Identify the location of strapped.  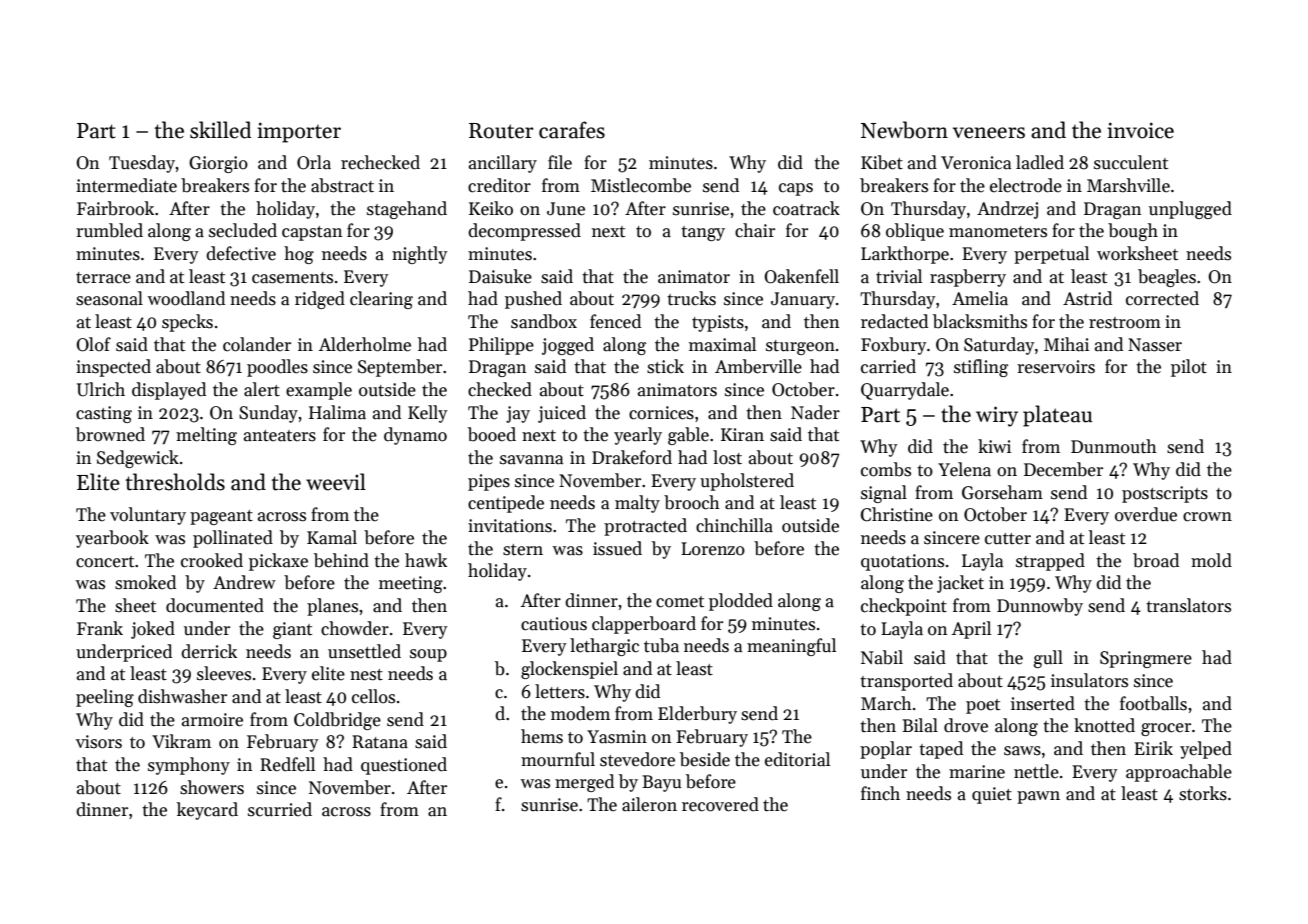
(1050, 562).
